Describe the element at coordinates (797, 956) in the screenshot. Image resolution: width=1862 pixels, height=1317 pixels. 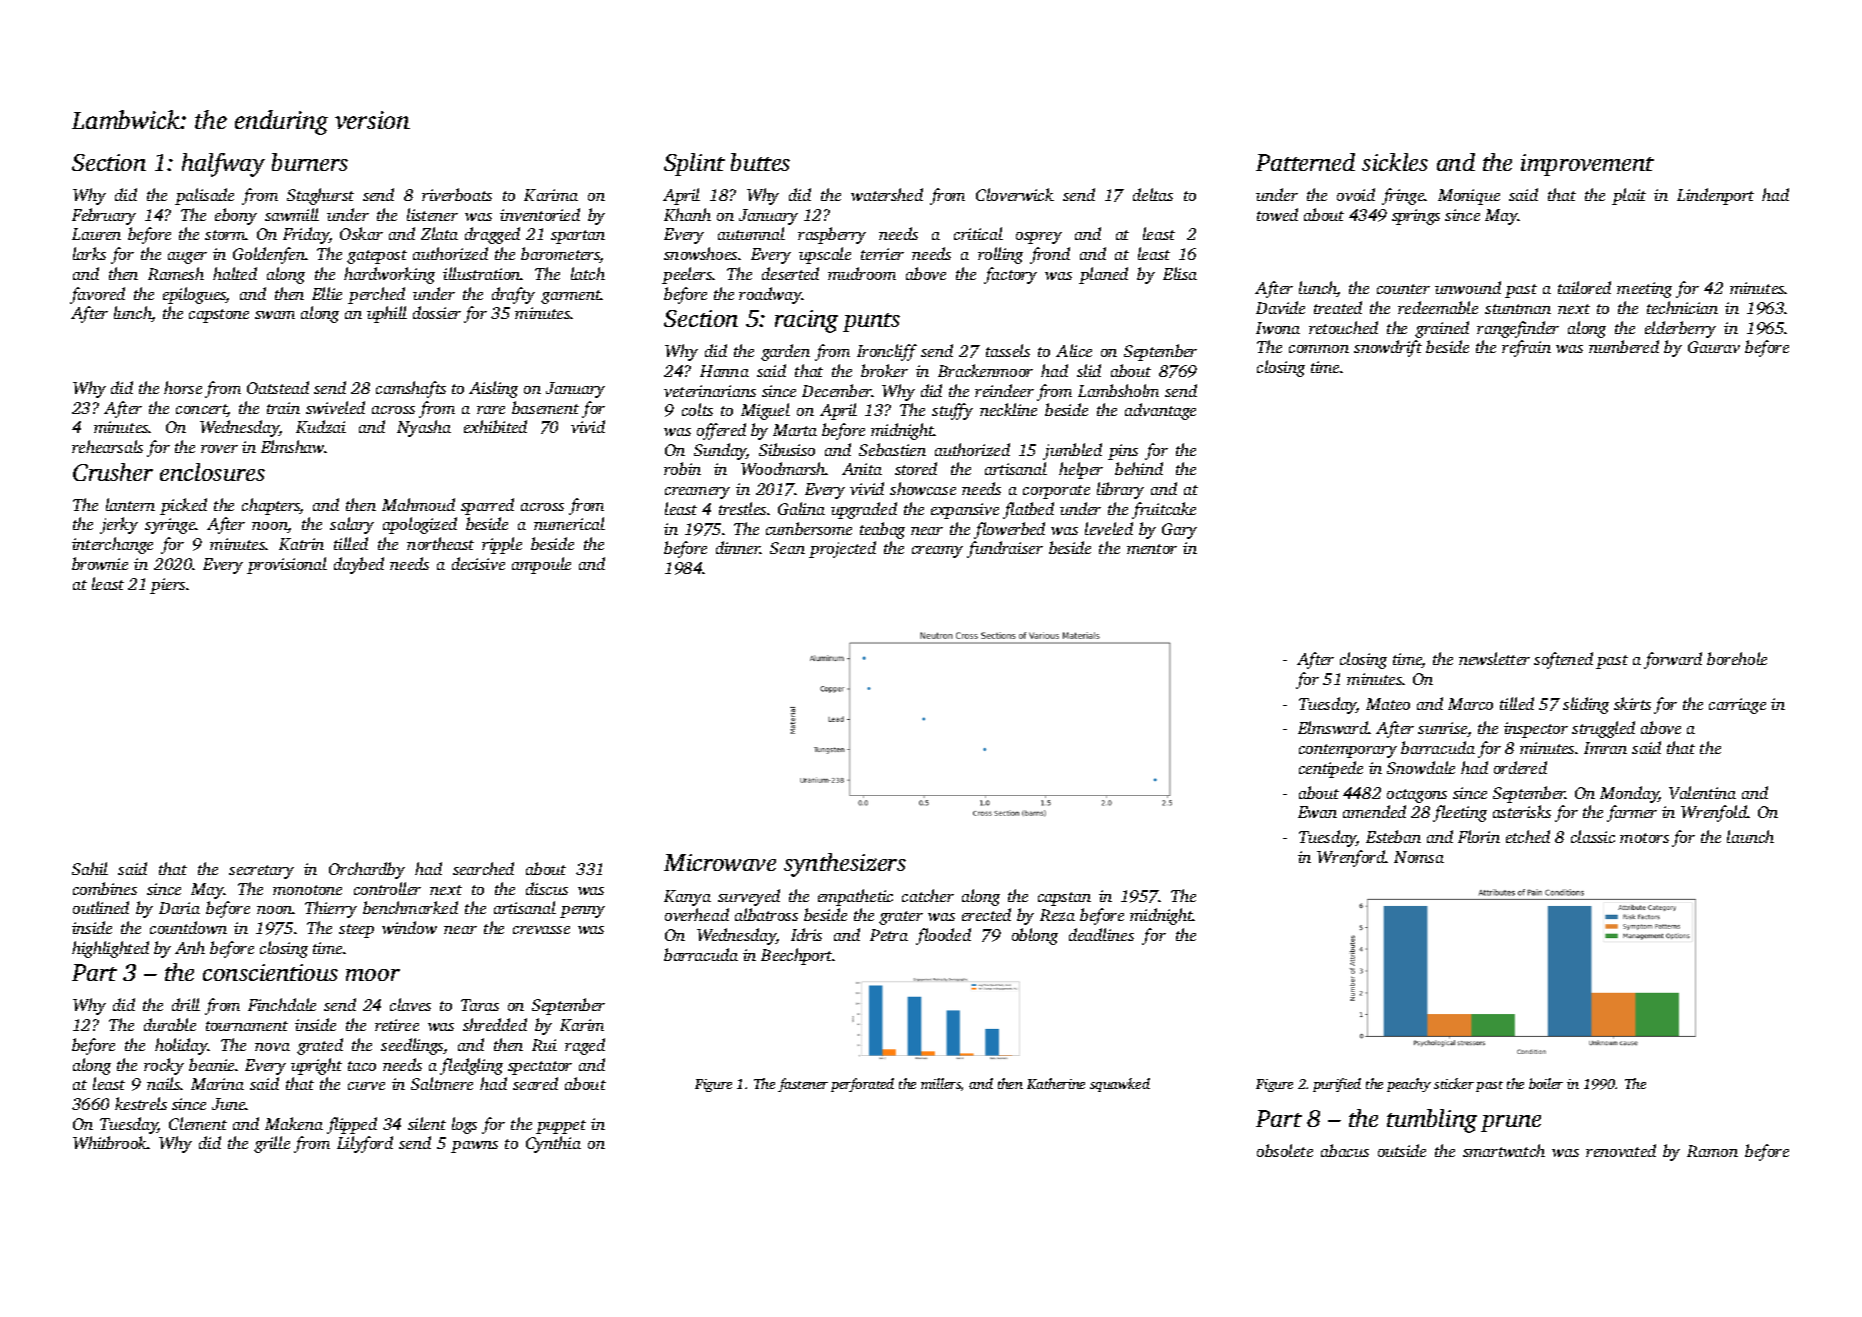
I see `Beechport` at that location.
